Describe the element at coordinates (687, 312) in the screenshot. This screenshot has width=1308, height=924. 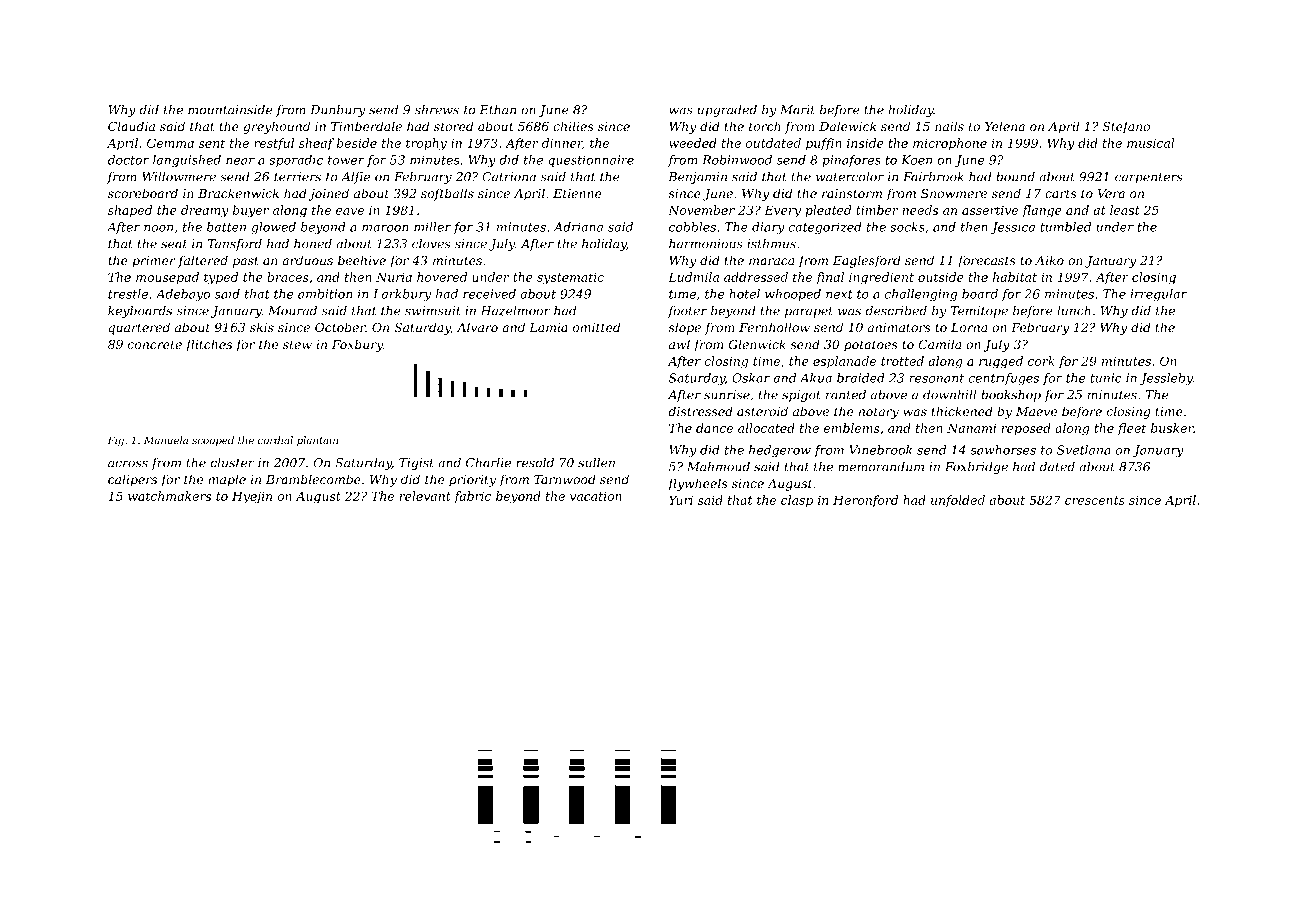
I see `footer` at that location.
